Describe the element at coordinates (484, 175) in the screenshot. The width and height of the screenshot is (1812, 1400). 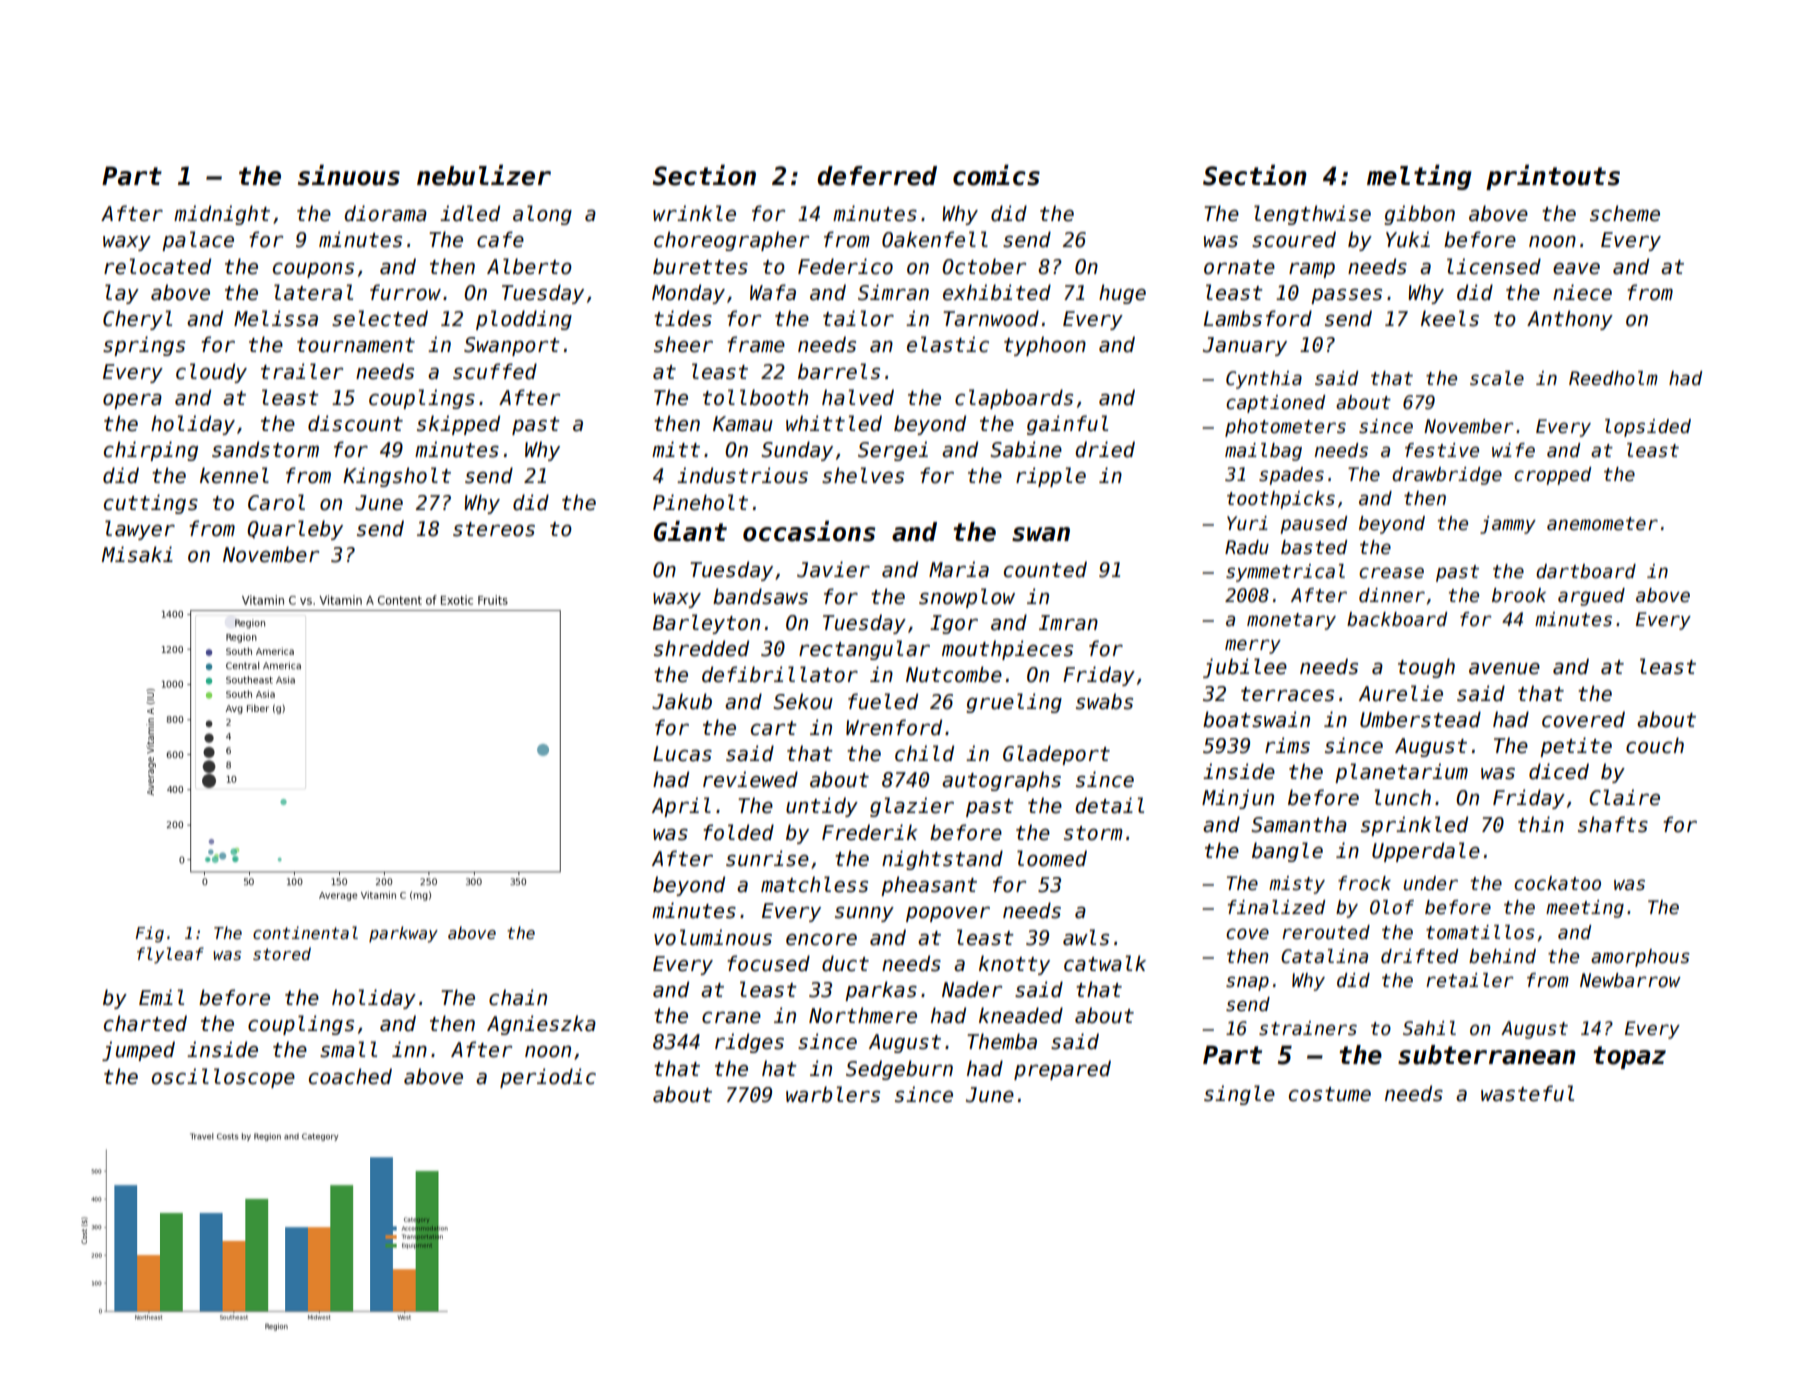
I see `nebulizer` at that location.
